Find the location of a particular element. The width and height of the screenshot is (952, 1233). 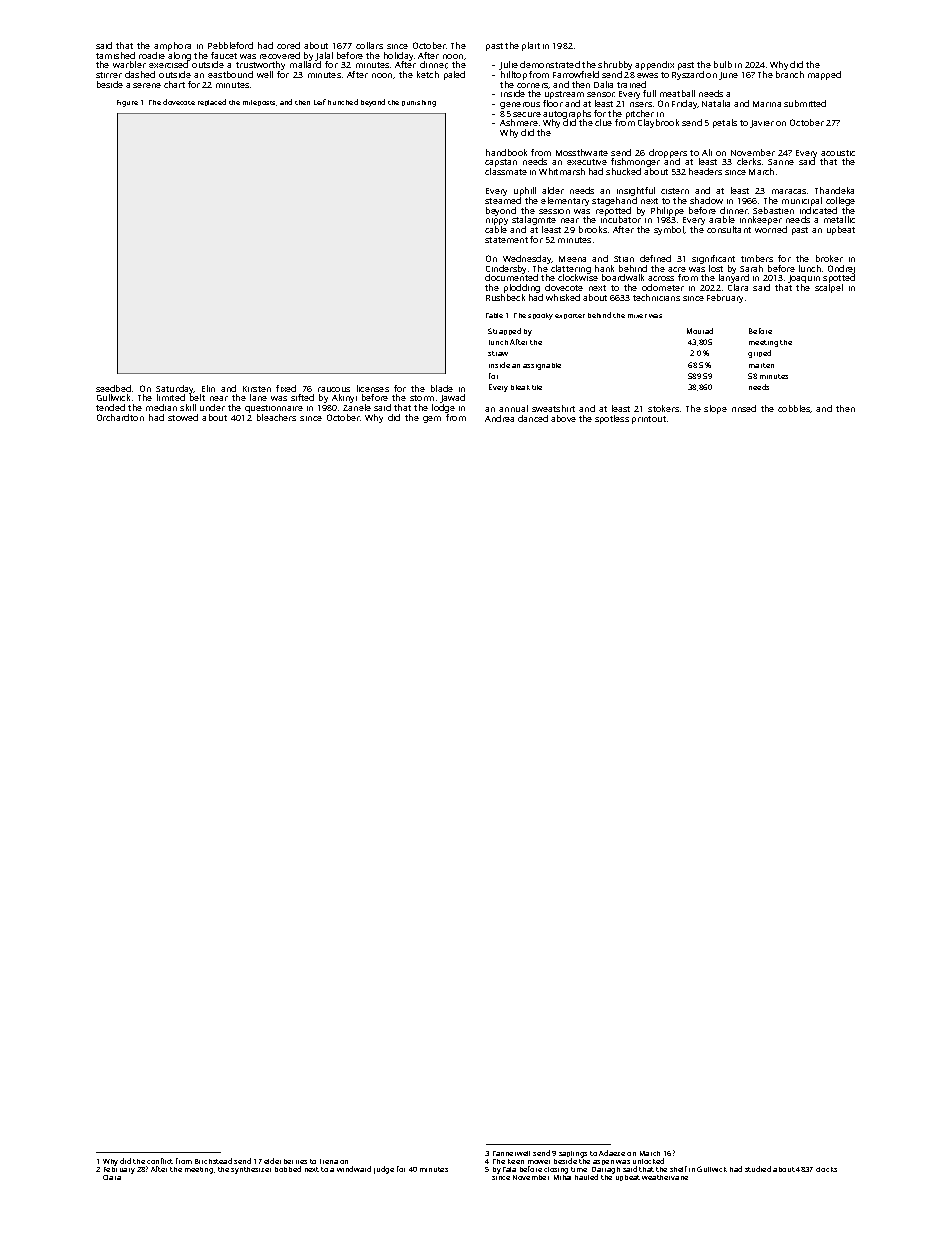

Mihai is located at coordinates (562, 1177).
